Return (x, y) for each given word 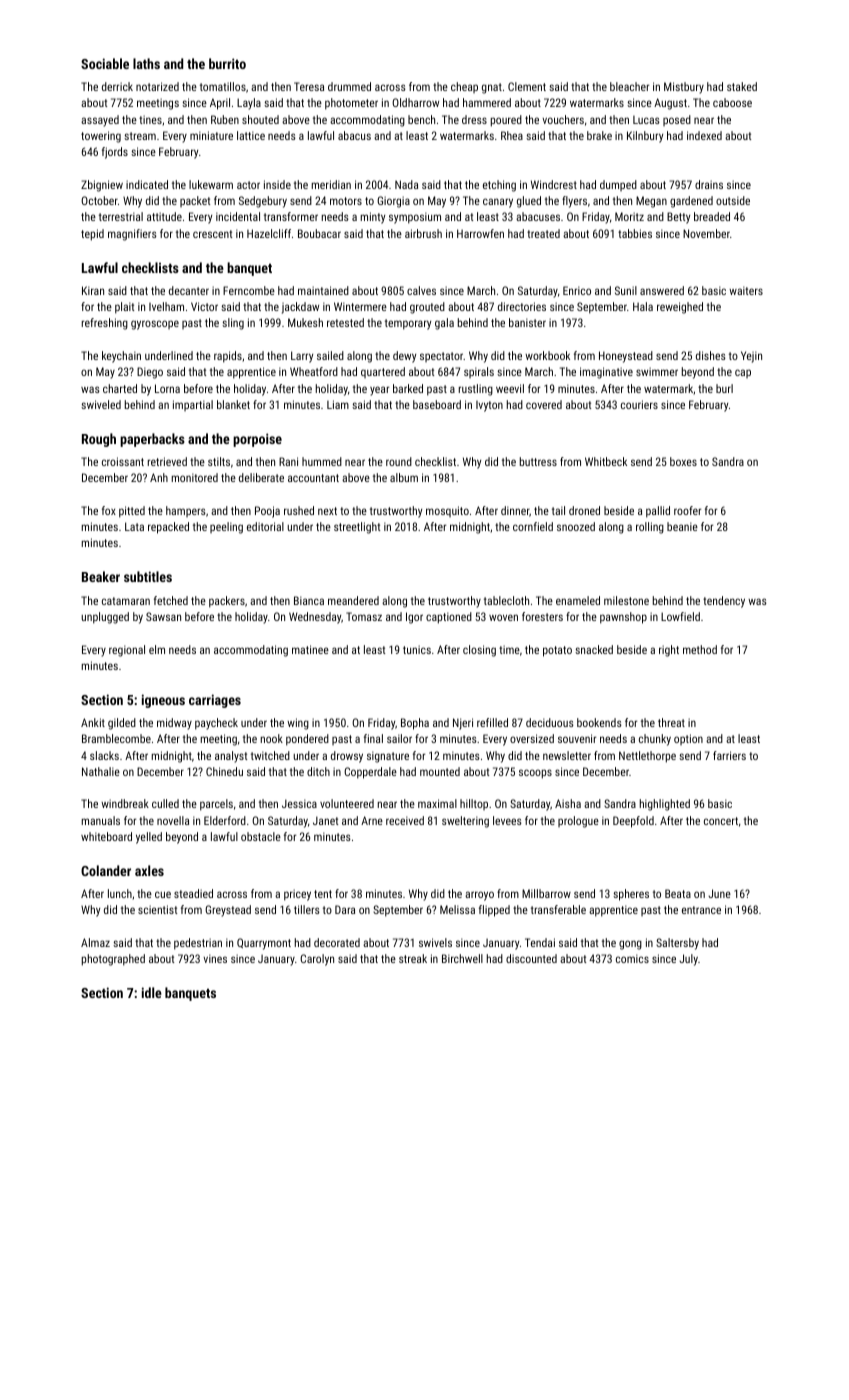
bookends (599, 722)
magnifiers (132, 235)
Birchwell (462, 958)
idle (152, 992)
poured (506, 121)
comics (632, 958)
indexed (704, 135)
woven (503, 617)
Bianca (309, 600)
